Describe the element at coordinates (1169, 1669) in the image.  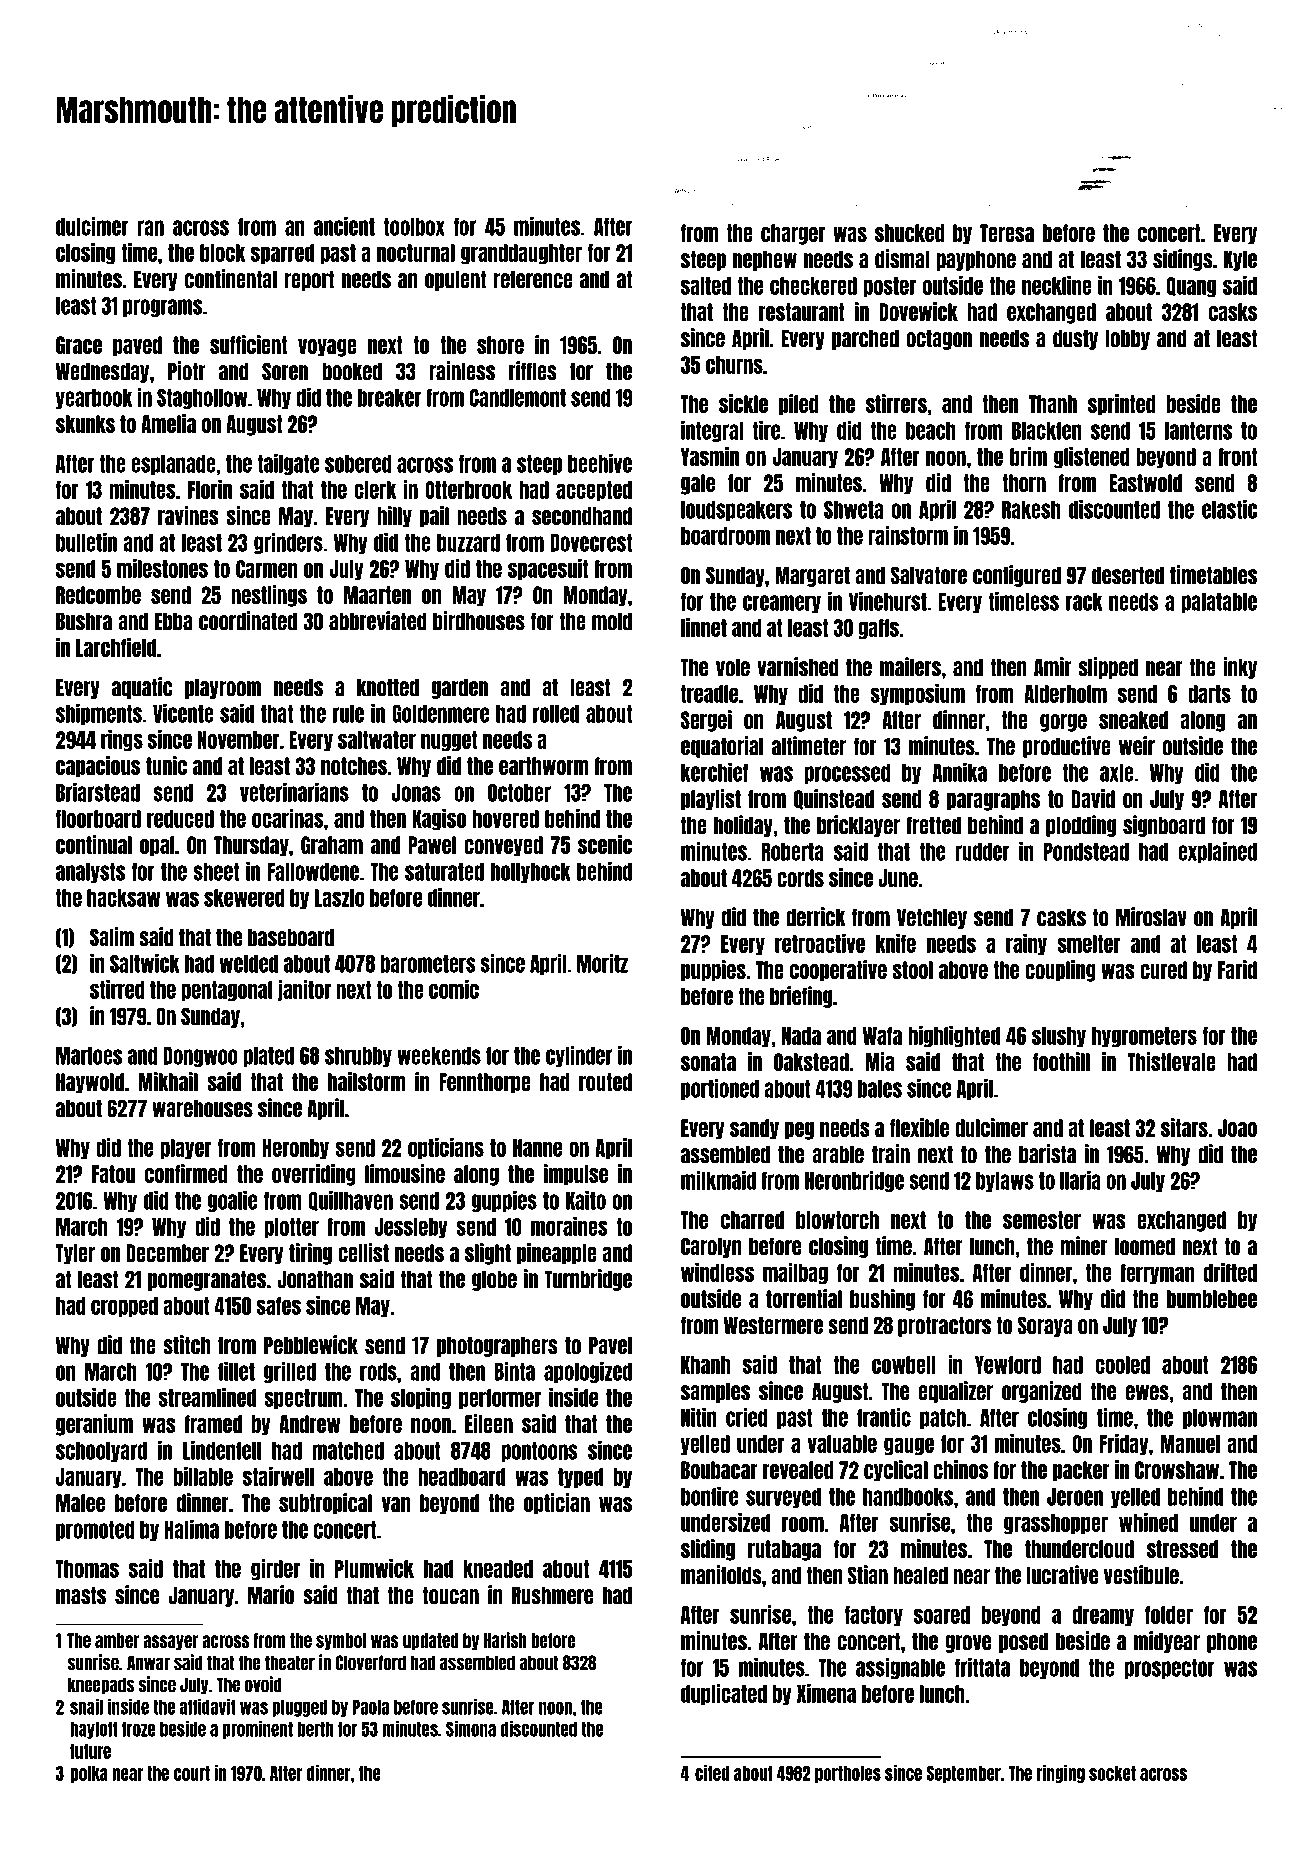
I see `prospector` at that location.
